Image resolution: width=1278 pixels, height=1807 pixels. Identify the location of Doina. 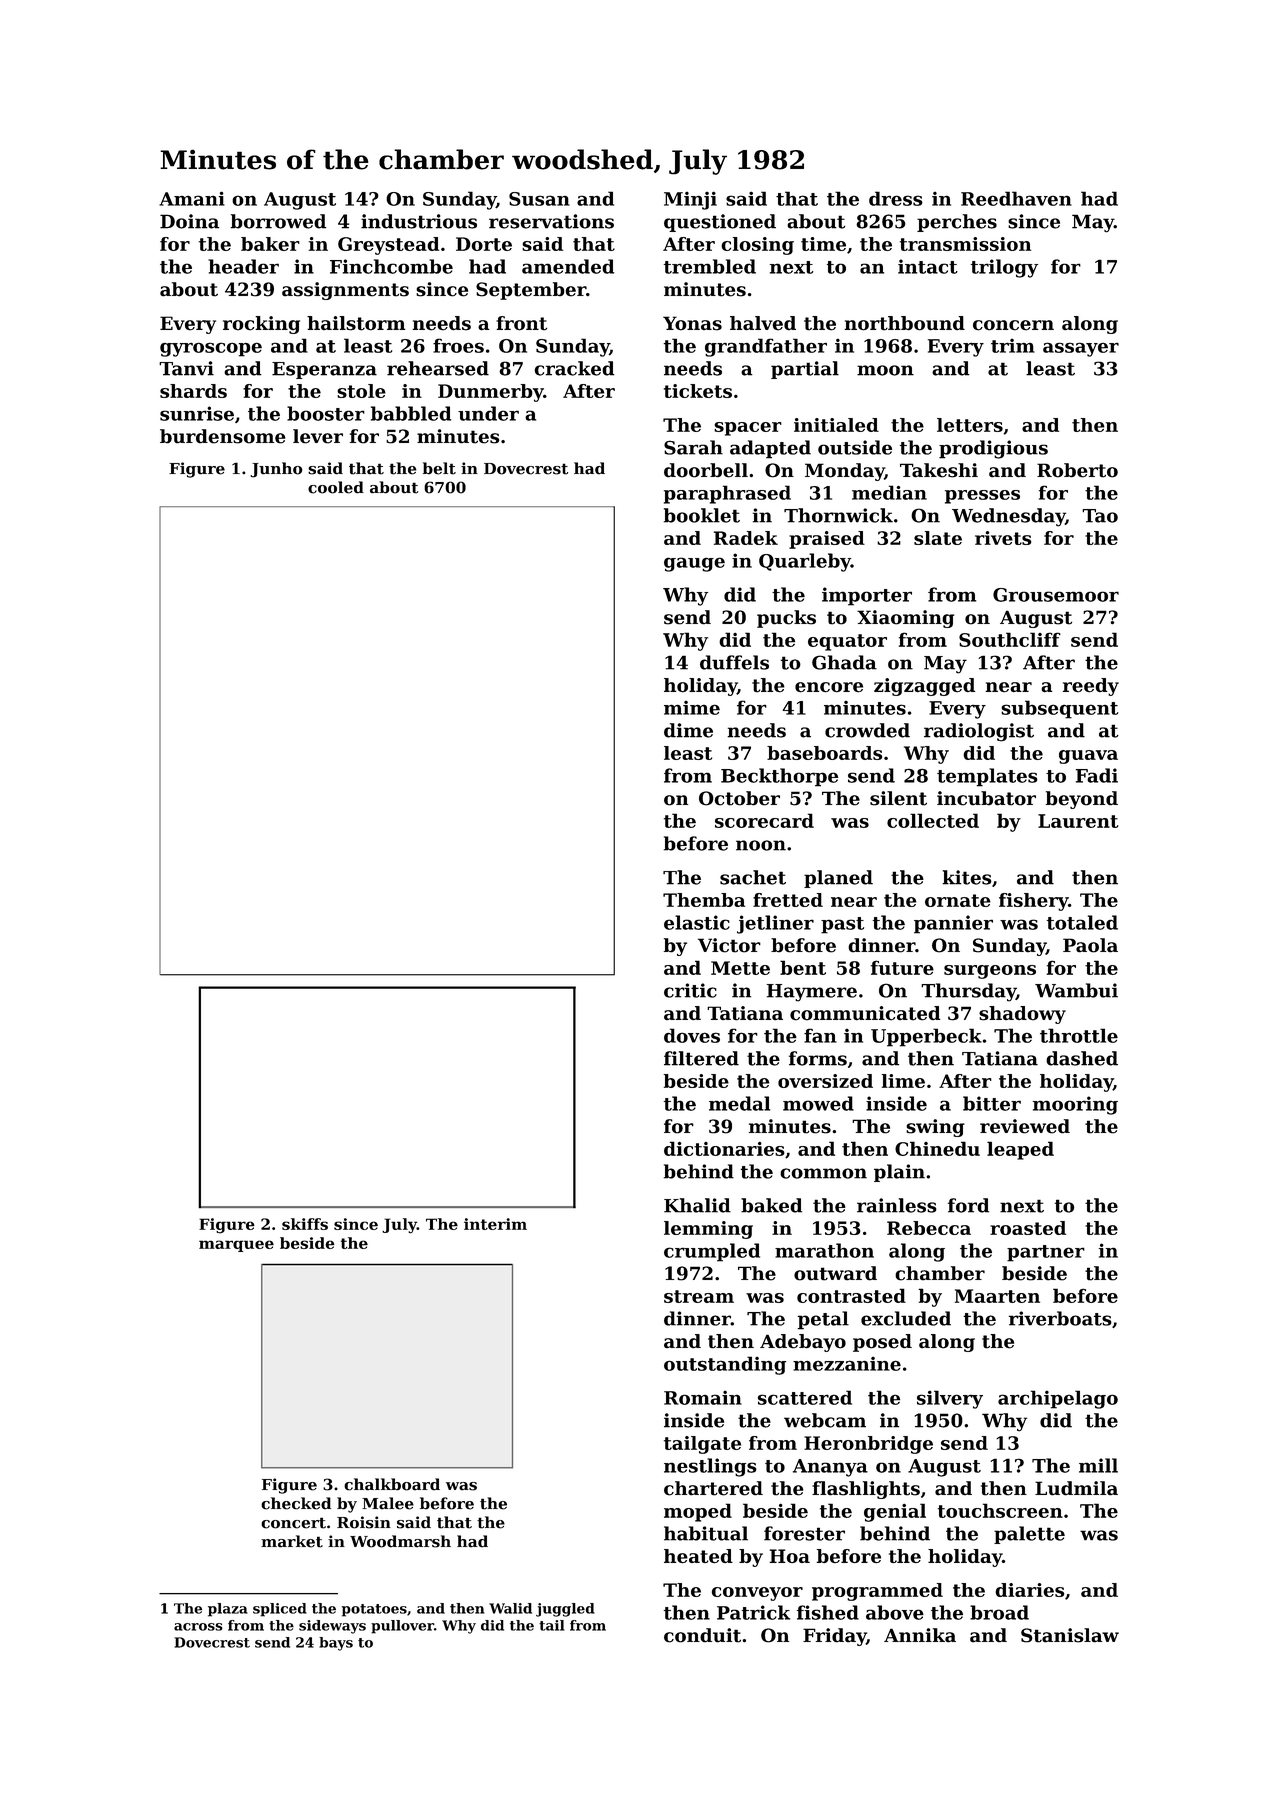
(189, 221).
